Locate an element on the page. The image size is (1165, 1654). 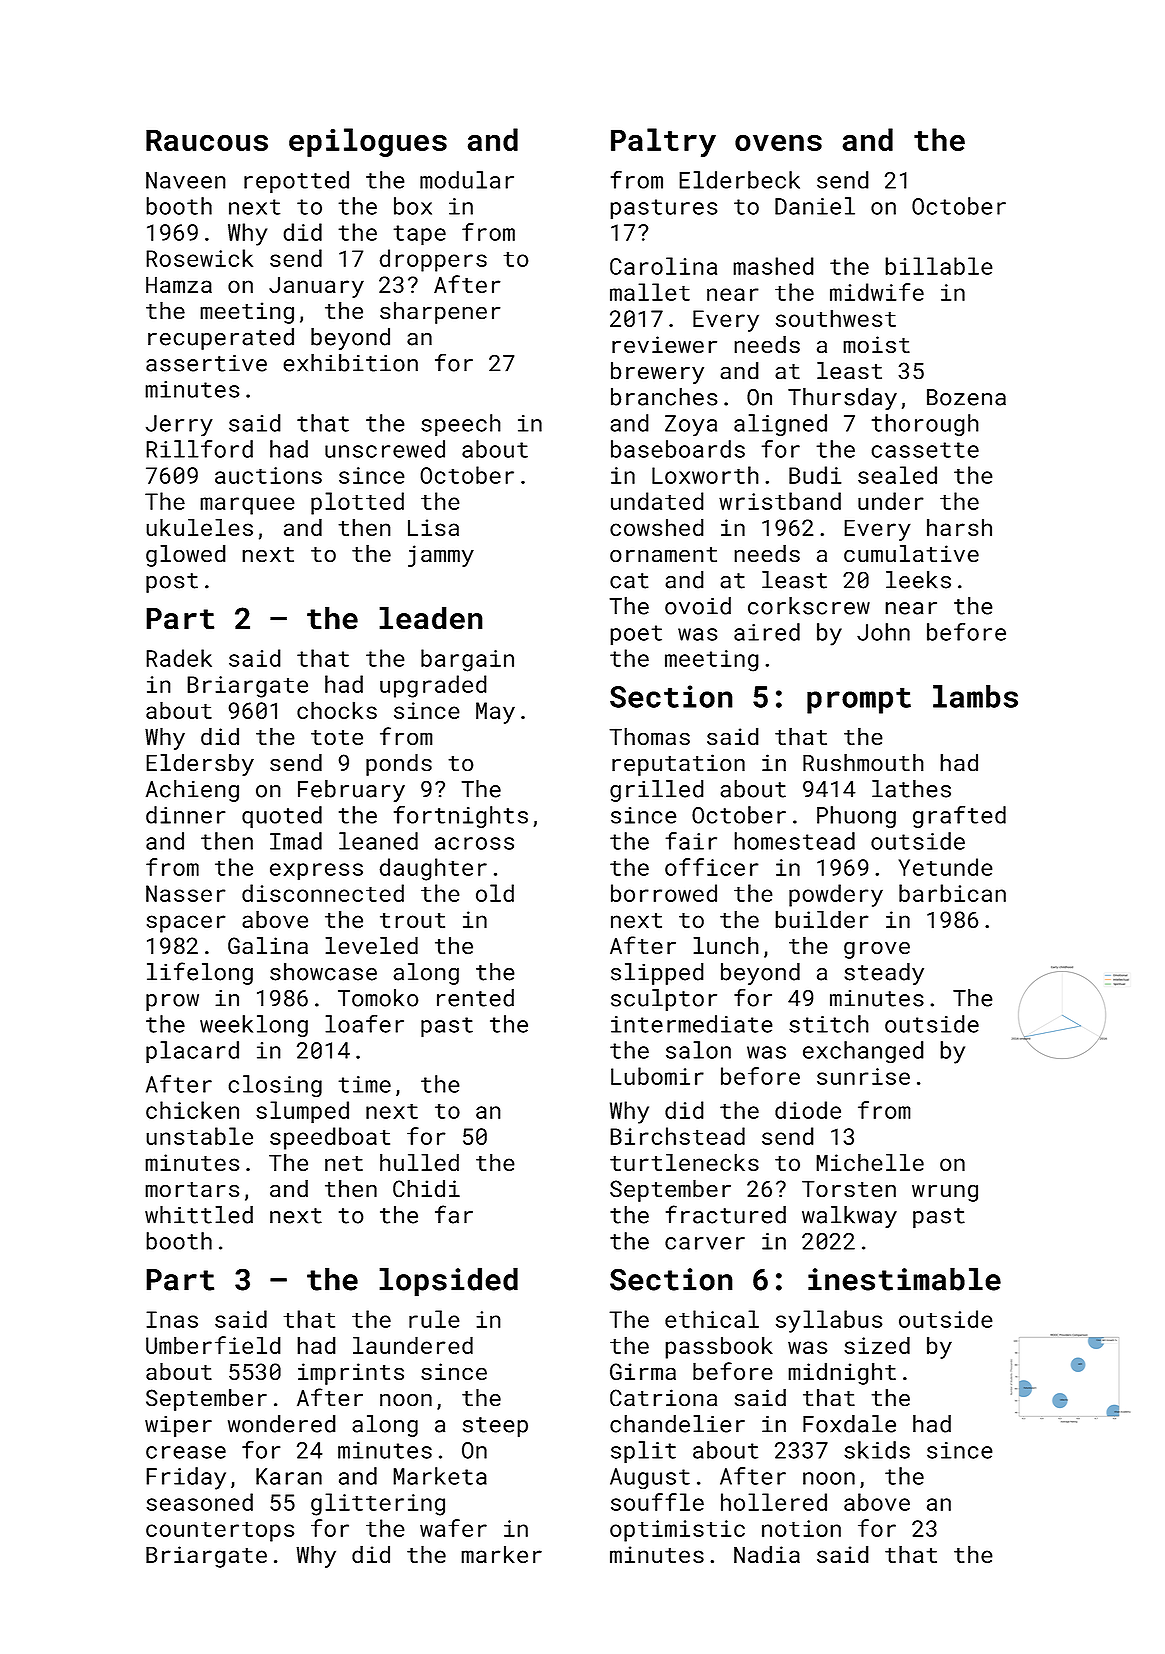
optimistic is located at coordinates (677, 1531).
